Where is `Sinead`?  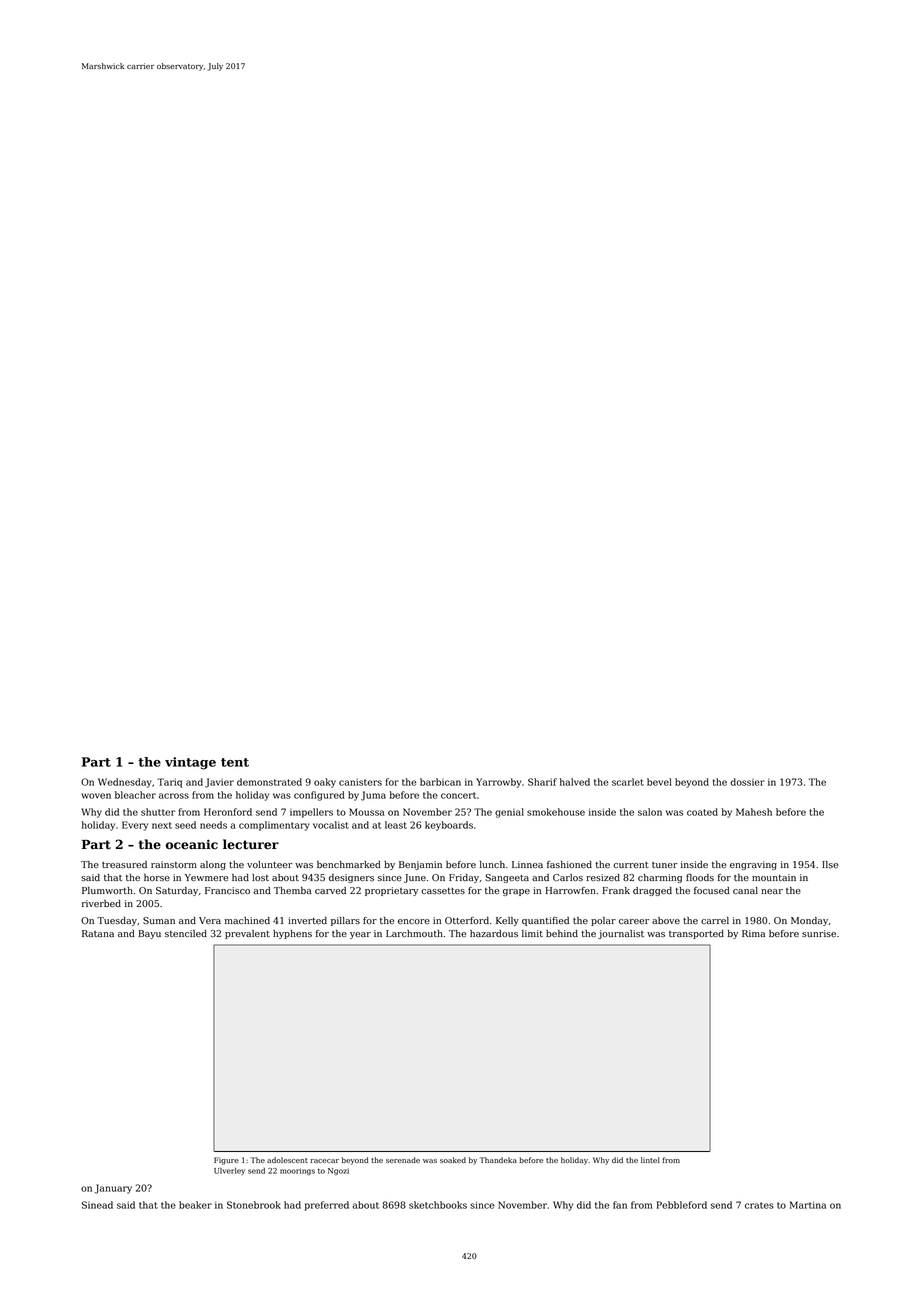
Sinead is located at coordinates (97, 1205).
